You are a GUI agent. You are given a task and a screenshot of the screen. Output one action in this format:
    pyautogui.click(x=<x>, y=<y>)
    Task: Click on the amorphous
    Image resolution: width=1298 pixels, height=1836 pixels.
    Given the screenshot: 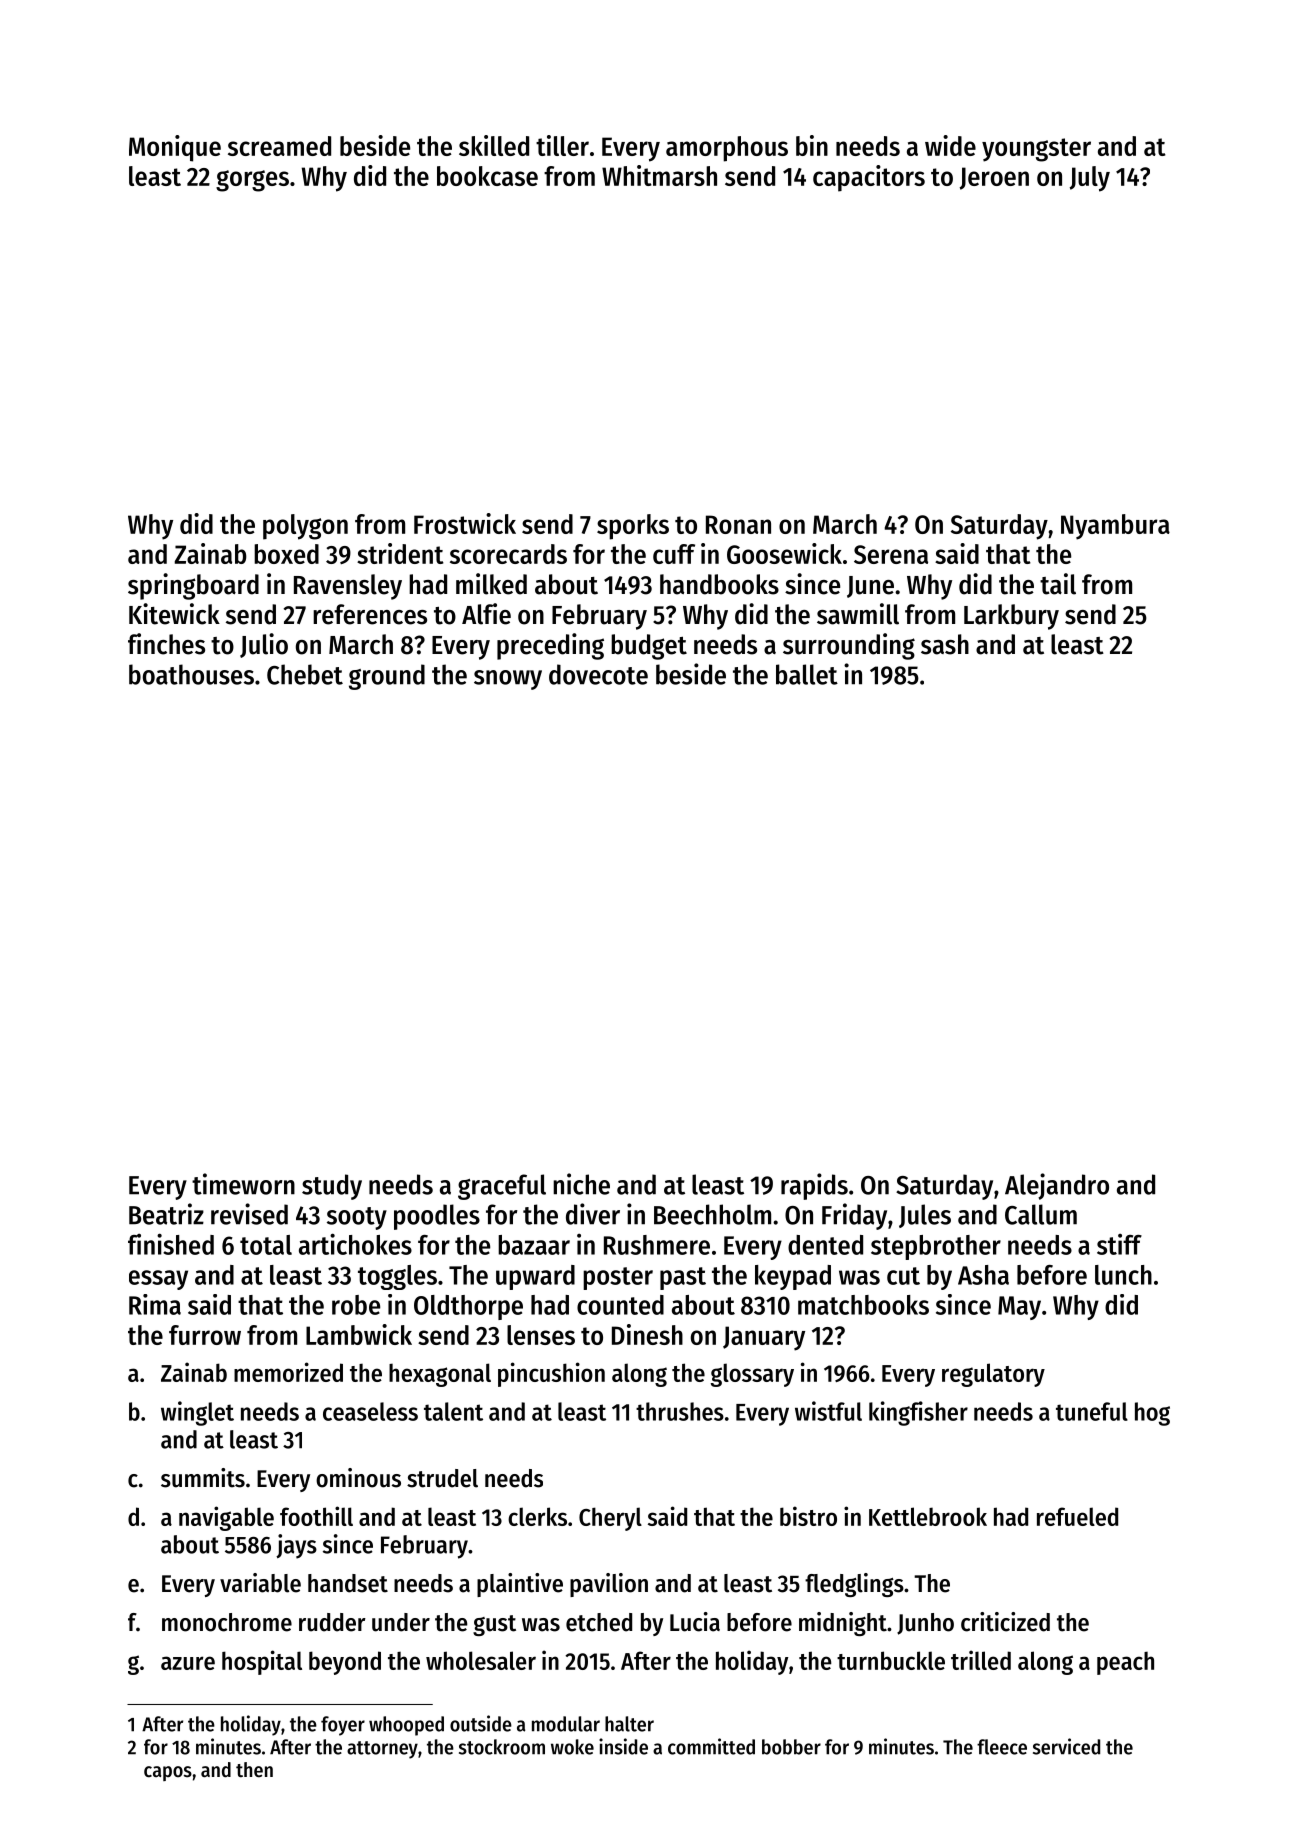 What is the action you would take?
    pyautogui.click(x=727, y=149)
